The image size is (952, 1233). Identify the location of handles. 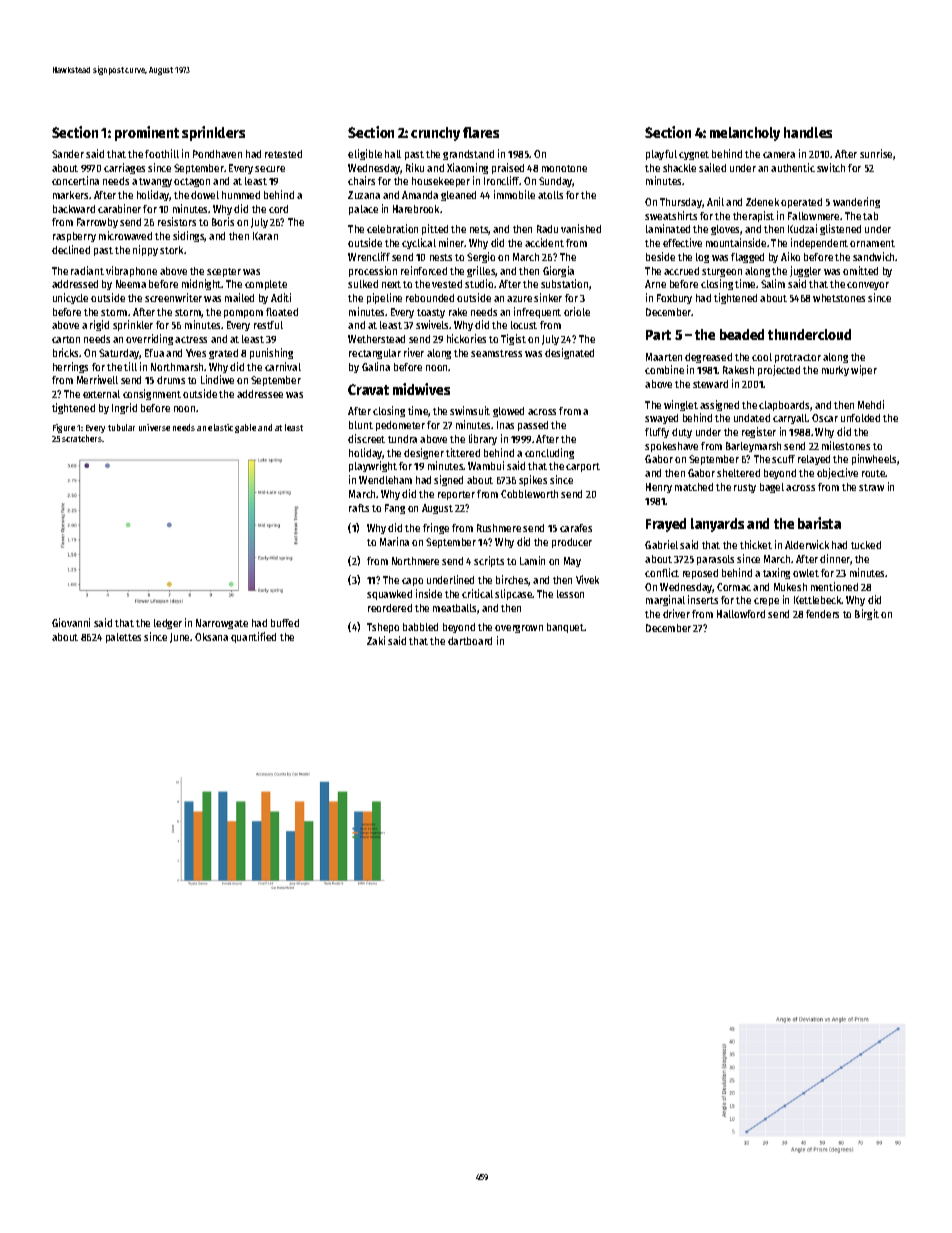
(808, 132).
